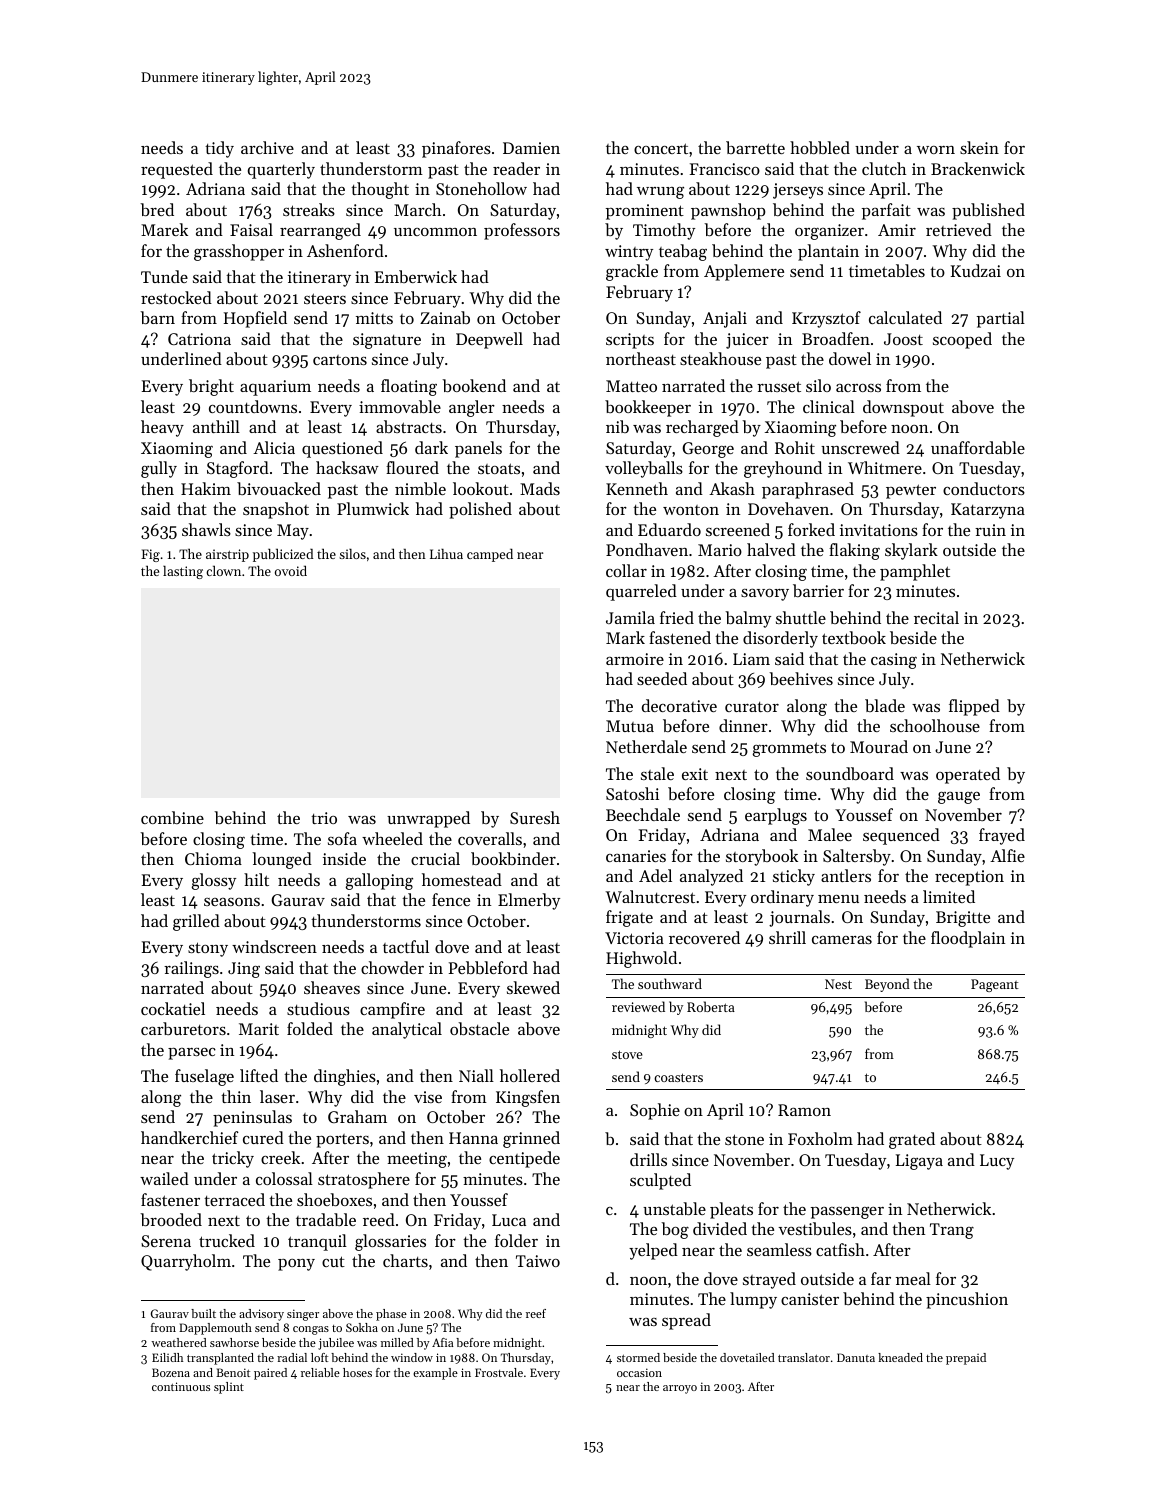  What do you see at coordinates (905, 317) in the page?
I see `calculated` at bounding box center [905, 317].
